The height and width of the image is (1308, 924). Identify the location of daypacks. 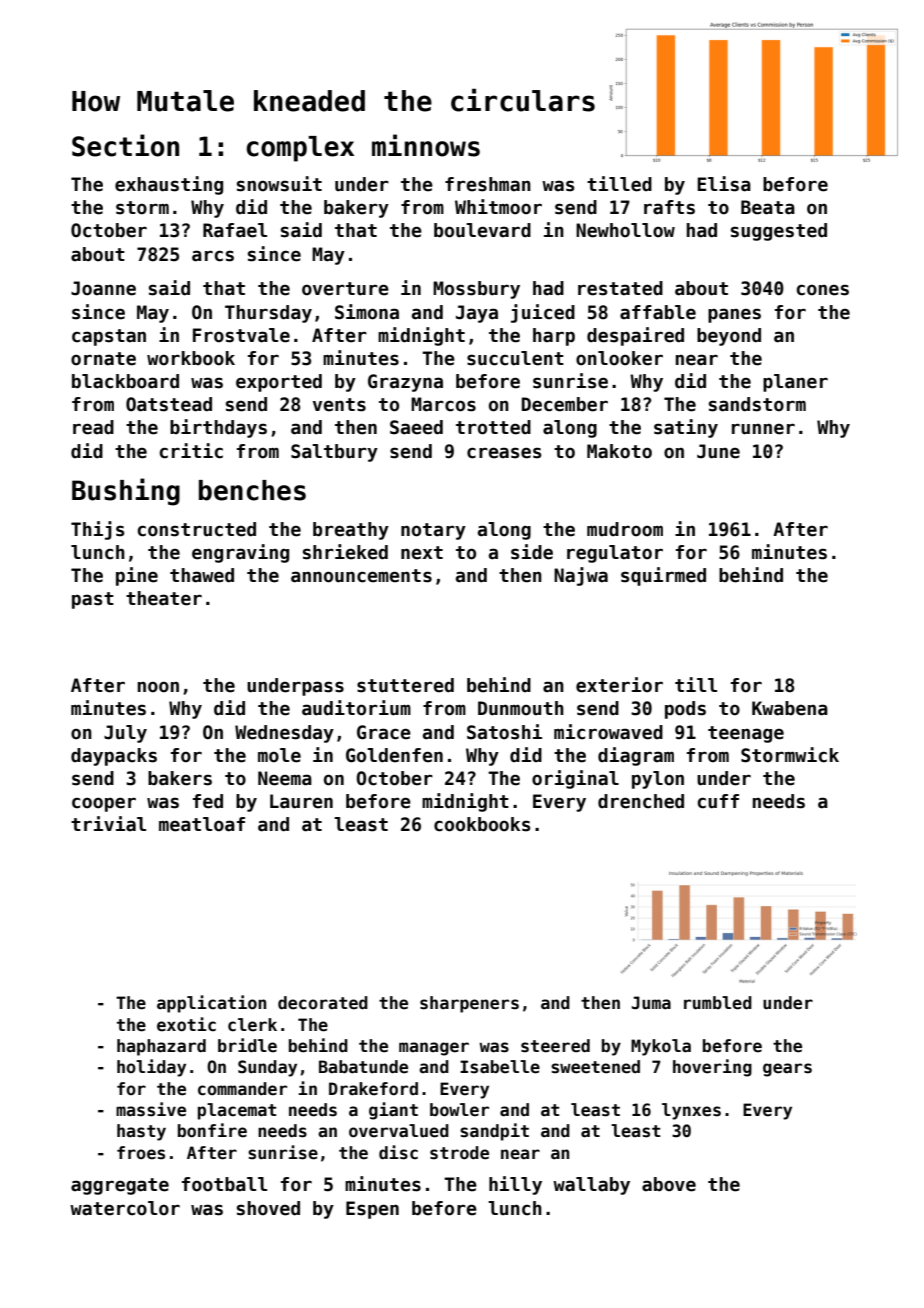
(114, 757).
